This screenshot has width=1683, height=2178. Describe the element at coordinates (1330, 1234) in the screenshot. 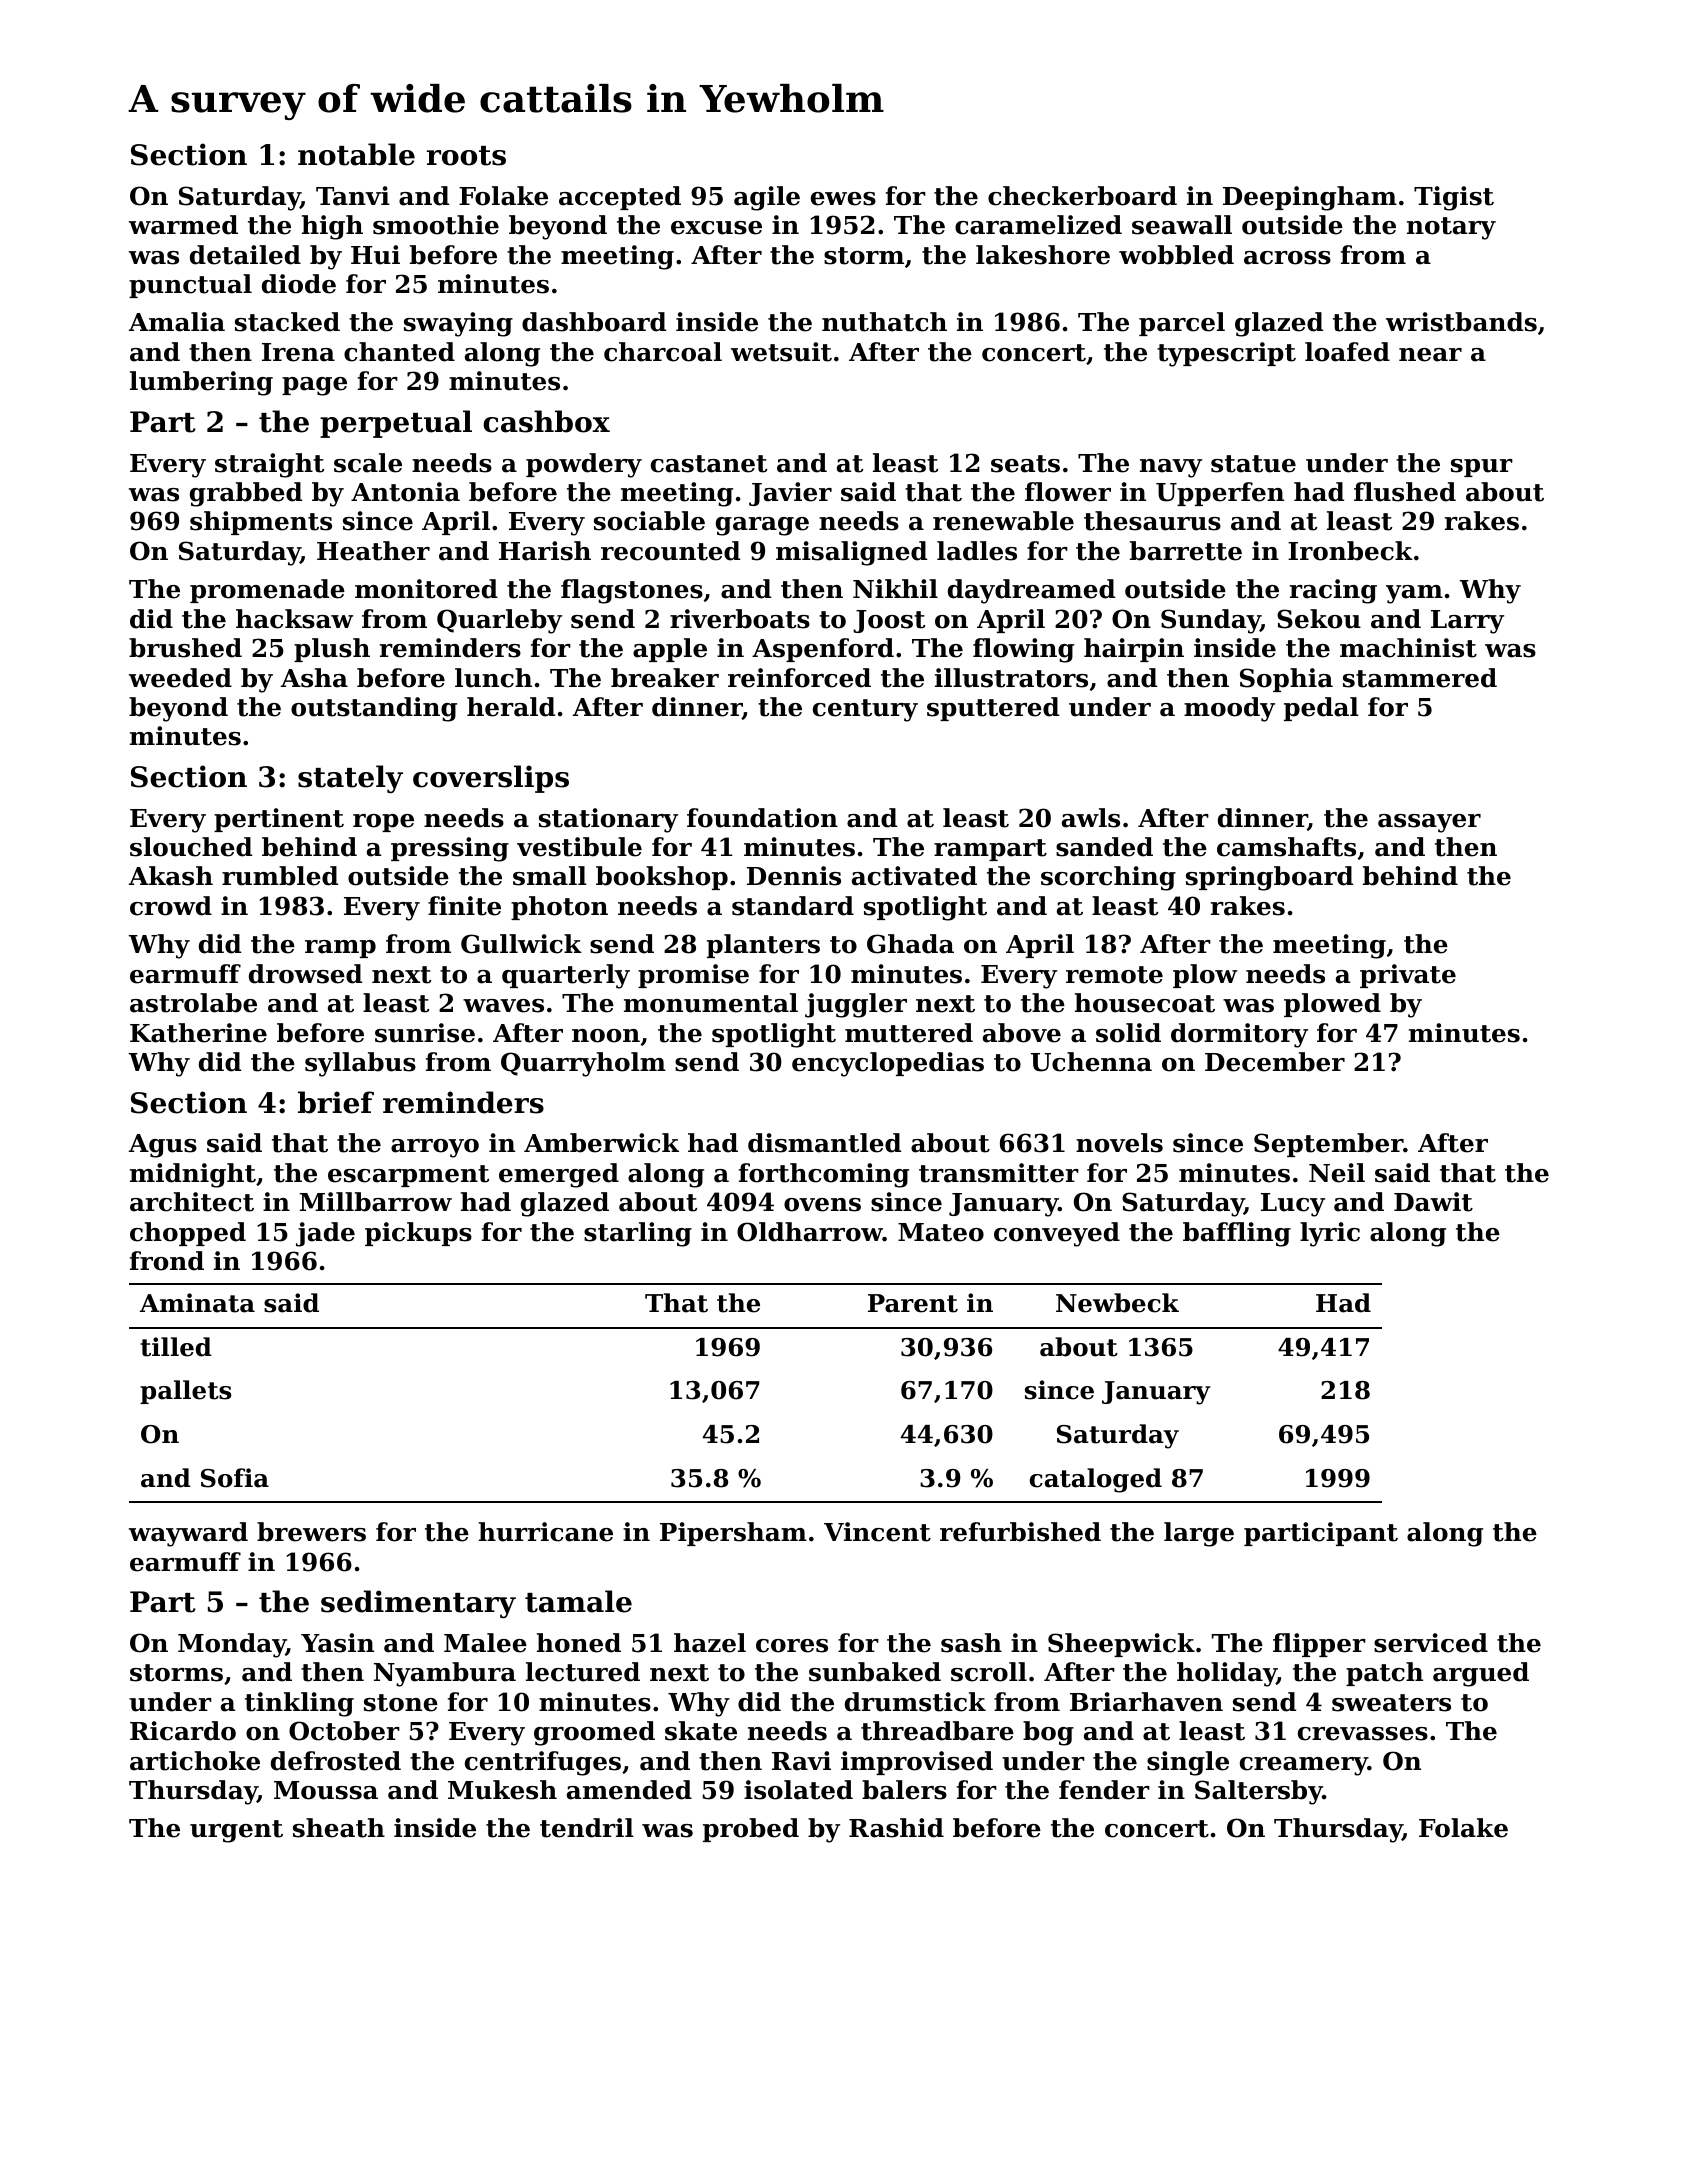

I see `lyric` at that location.
